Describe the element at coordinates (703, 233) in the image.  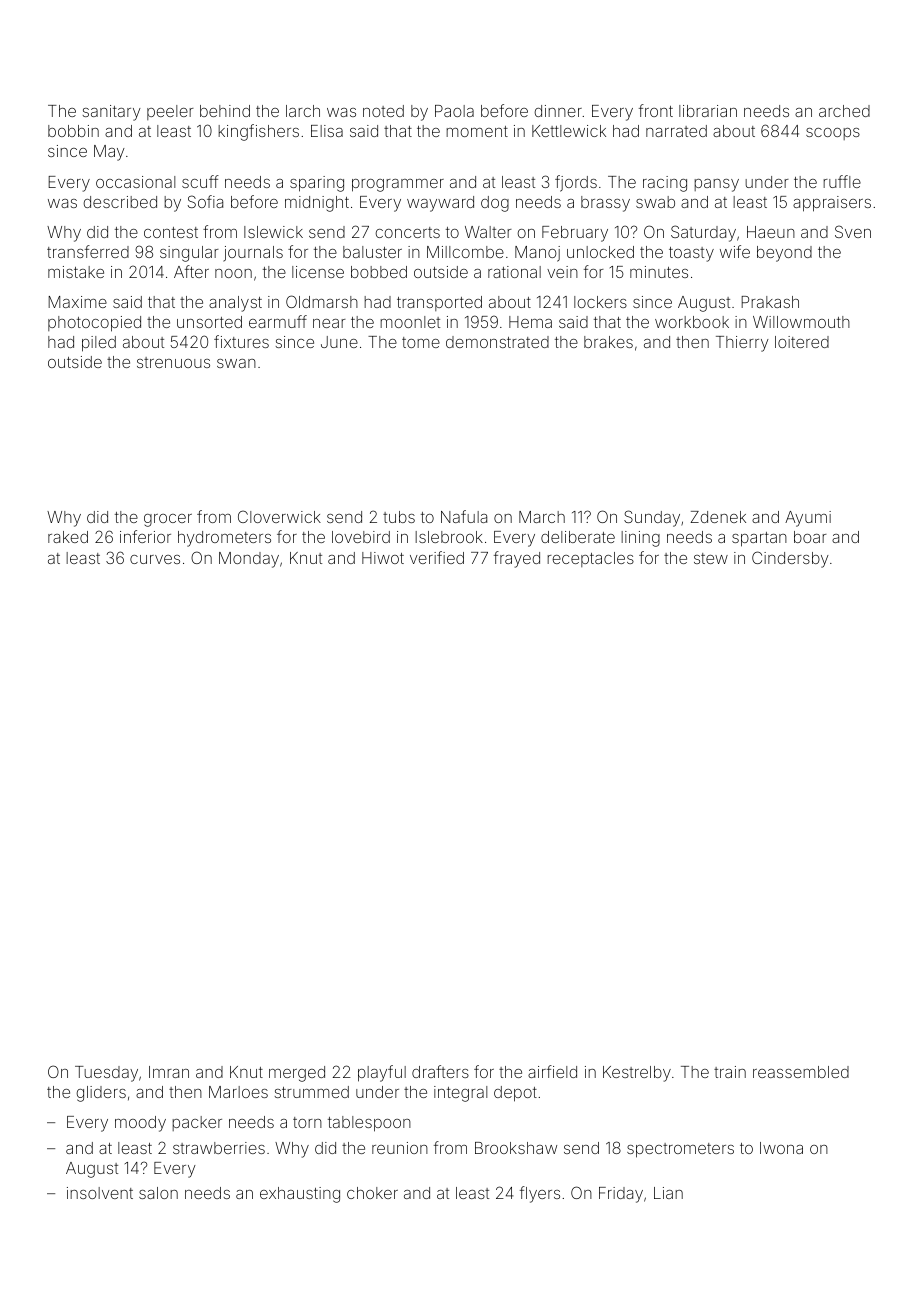
I see `Saturday` at that location.
